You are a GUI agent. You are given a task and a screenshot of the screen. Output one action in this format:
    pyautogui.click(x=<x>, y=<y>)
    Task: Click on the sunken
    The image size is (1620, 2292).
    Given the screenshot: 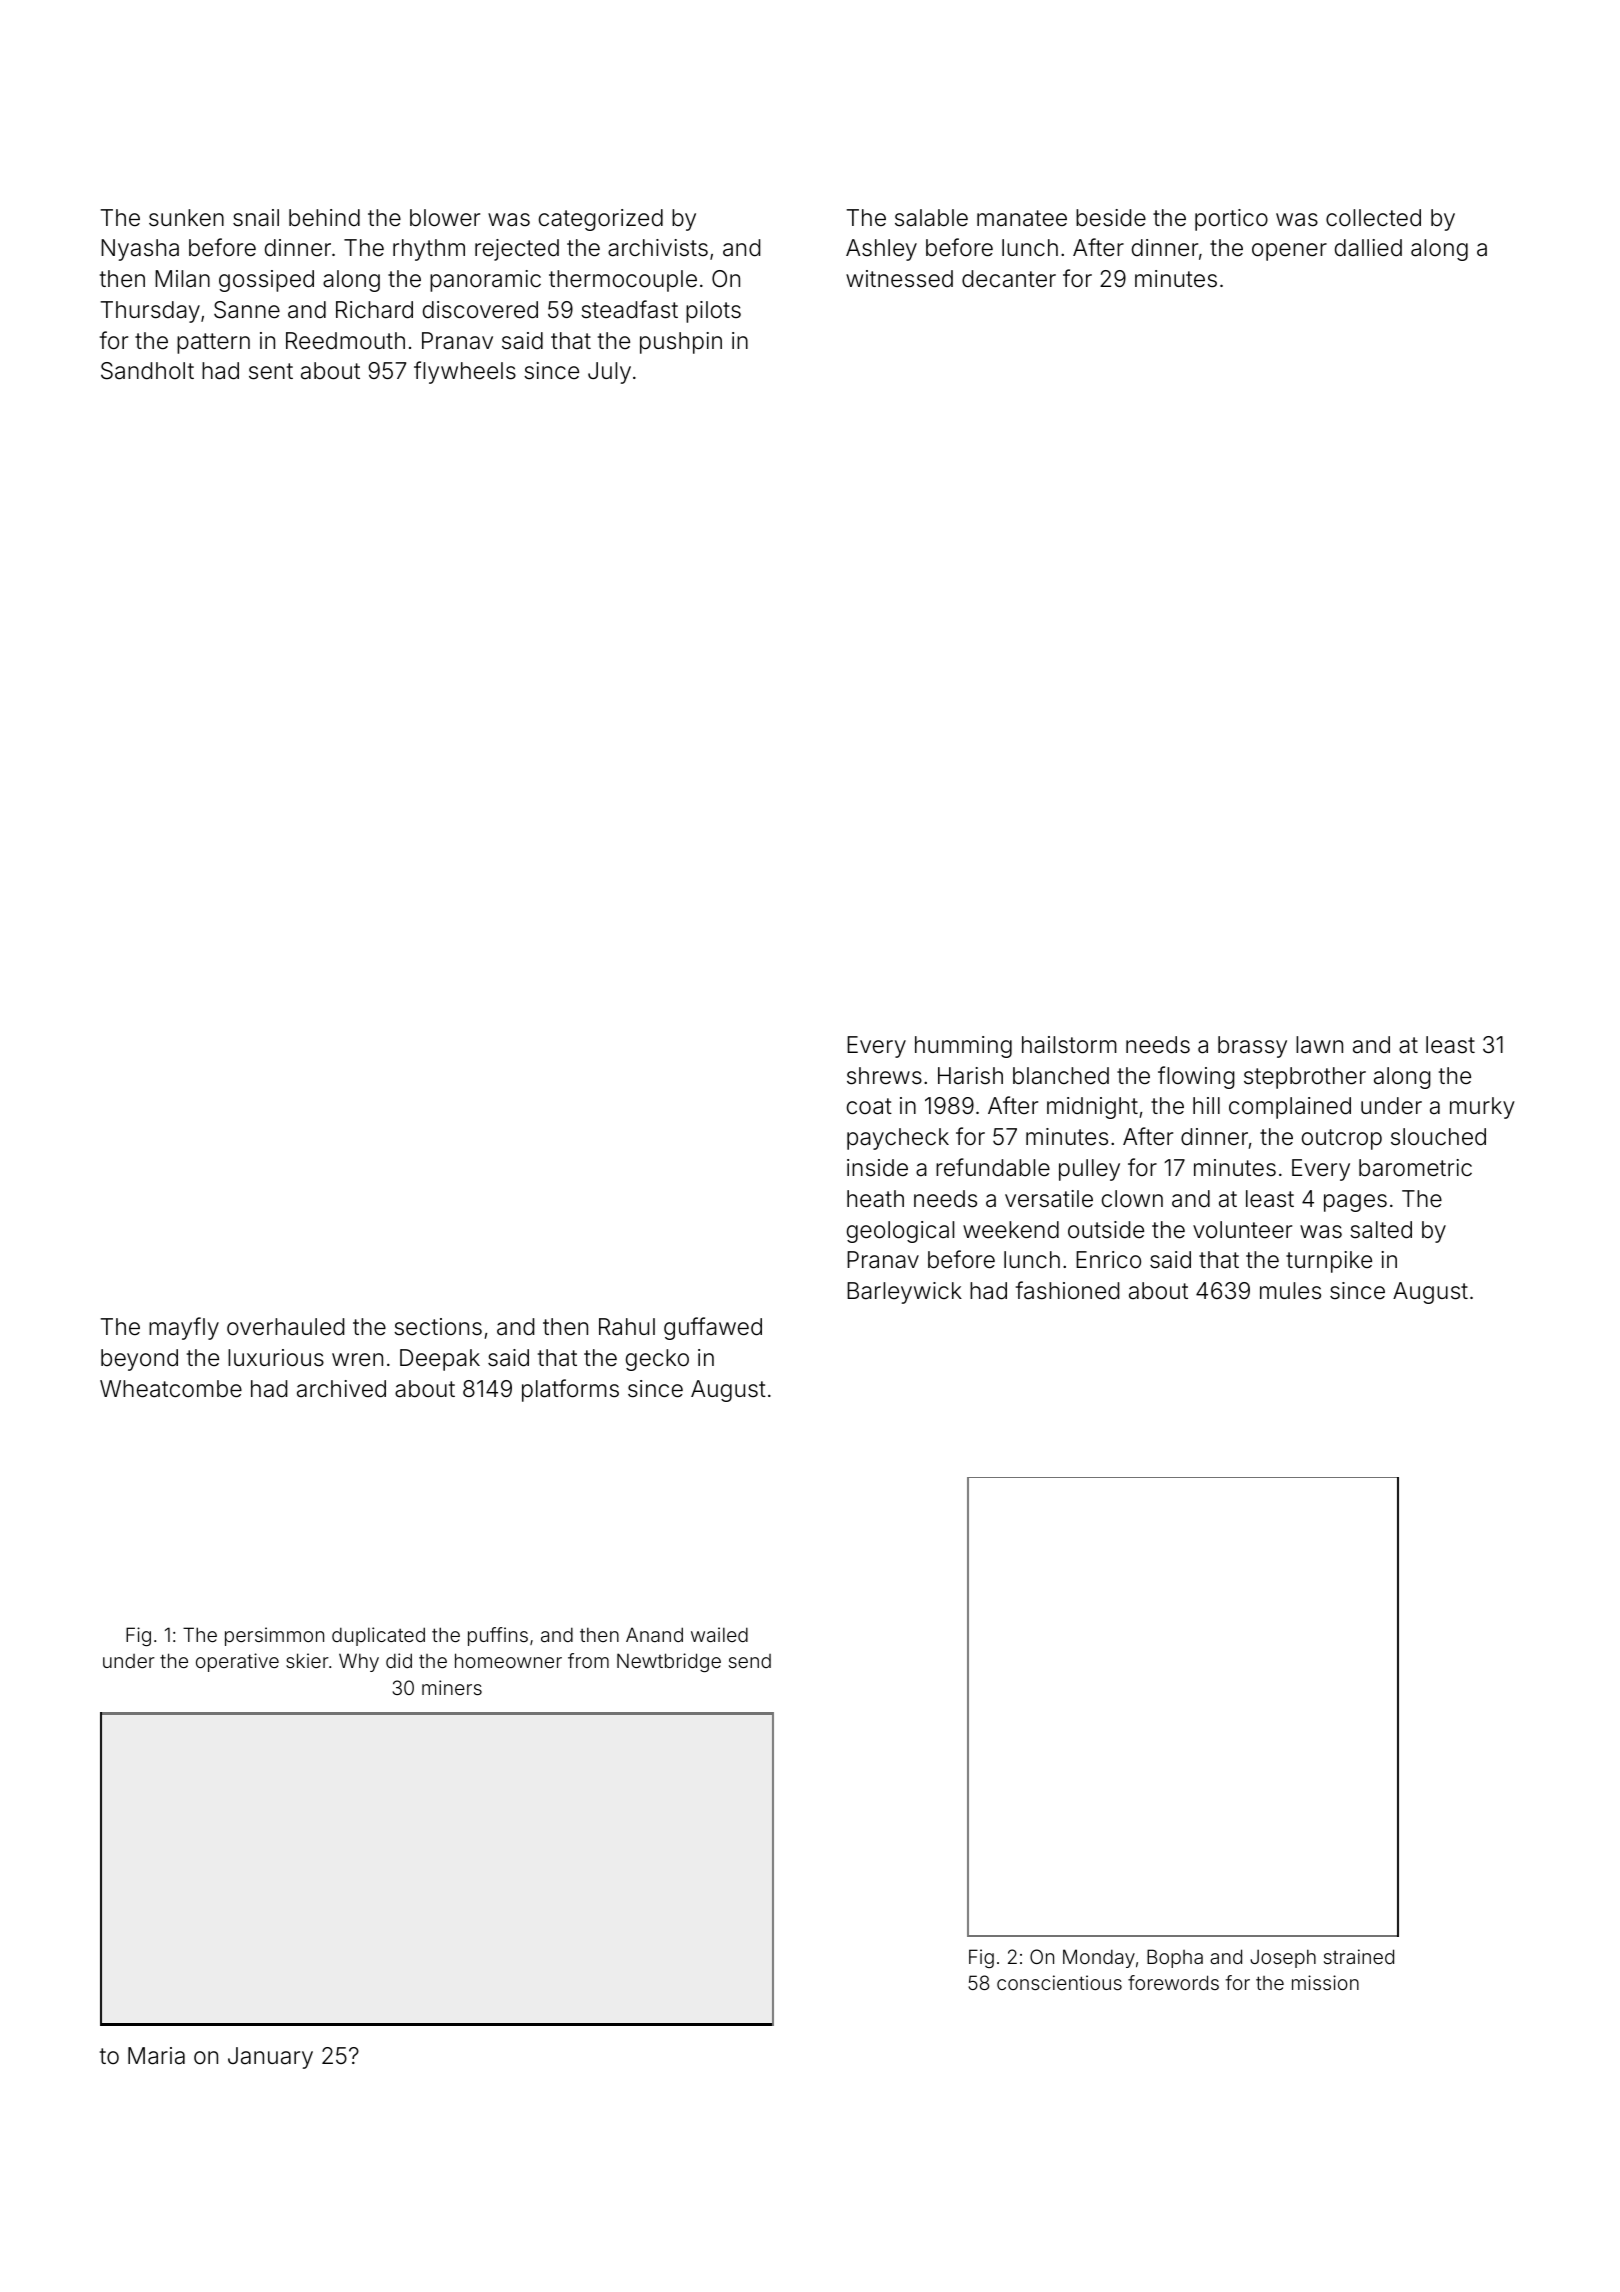 What is the action you would take?
    pyautogui.click(x=186, y=218)
